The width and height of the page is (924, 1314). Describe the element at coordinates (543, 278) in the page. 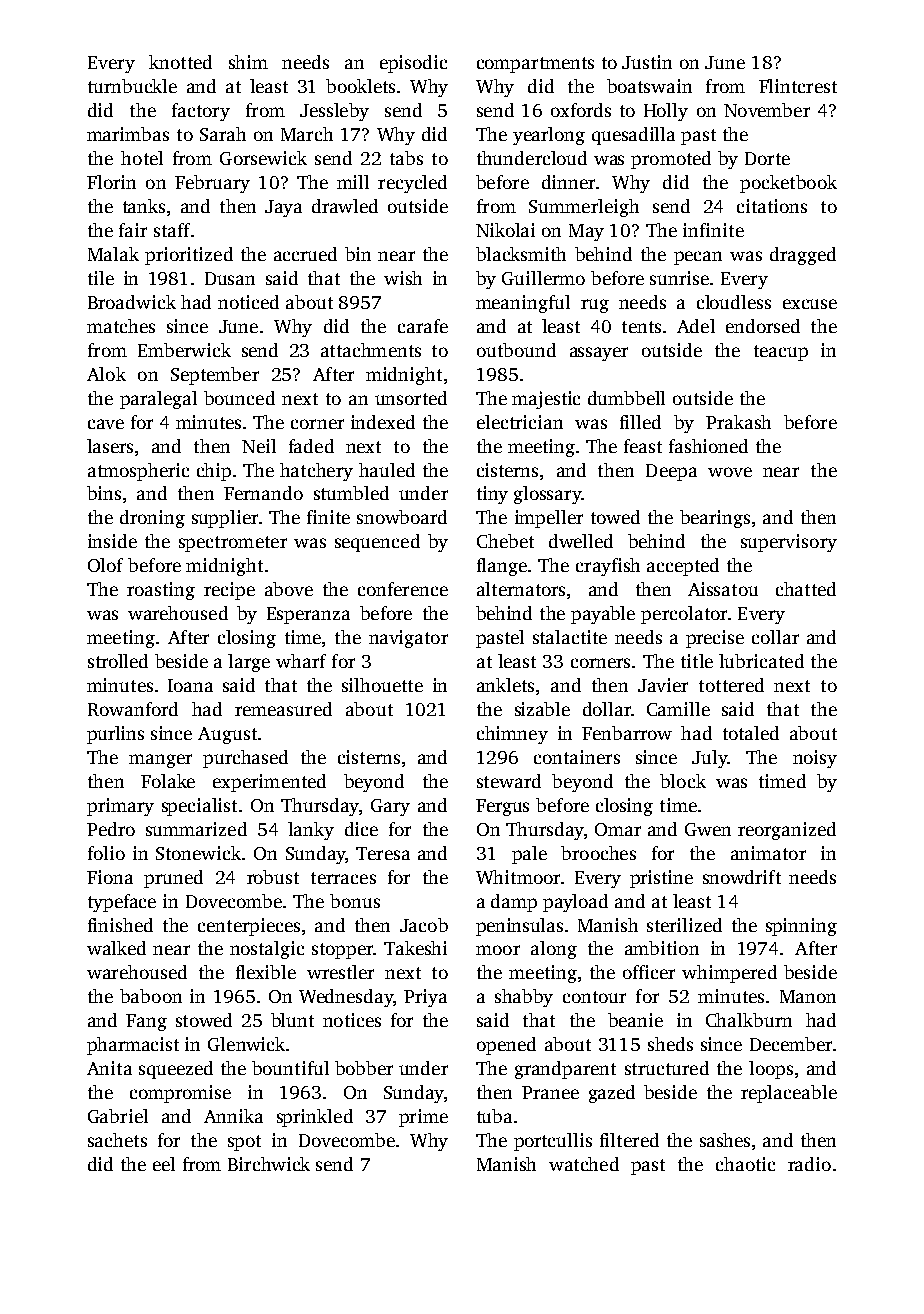

I see `Guillermo` at that location.
